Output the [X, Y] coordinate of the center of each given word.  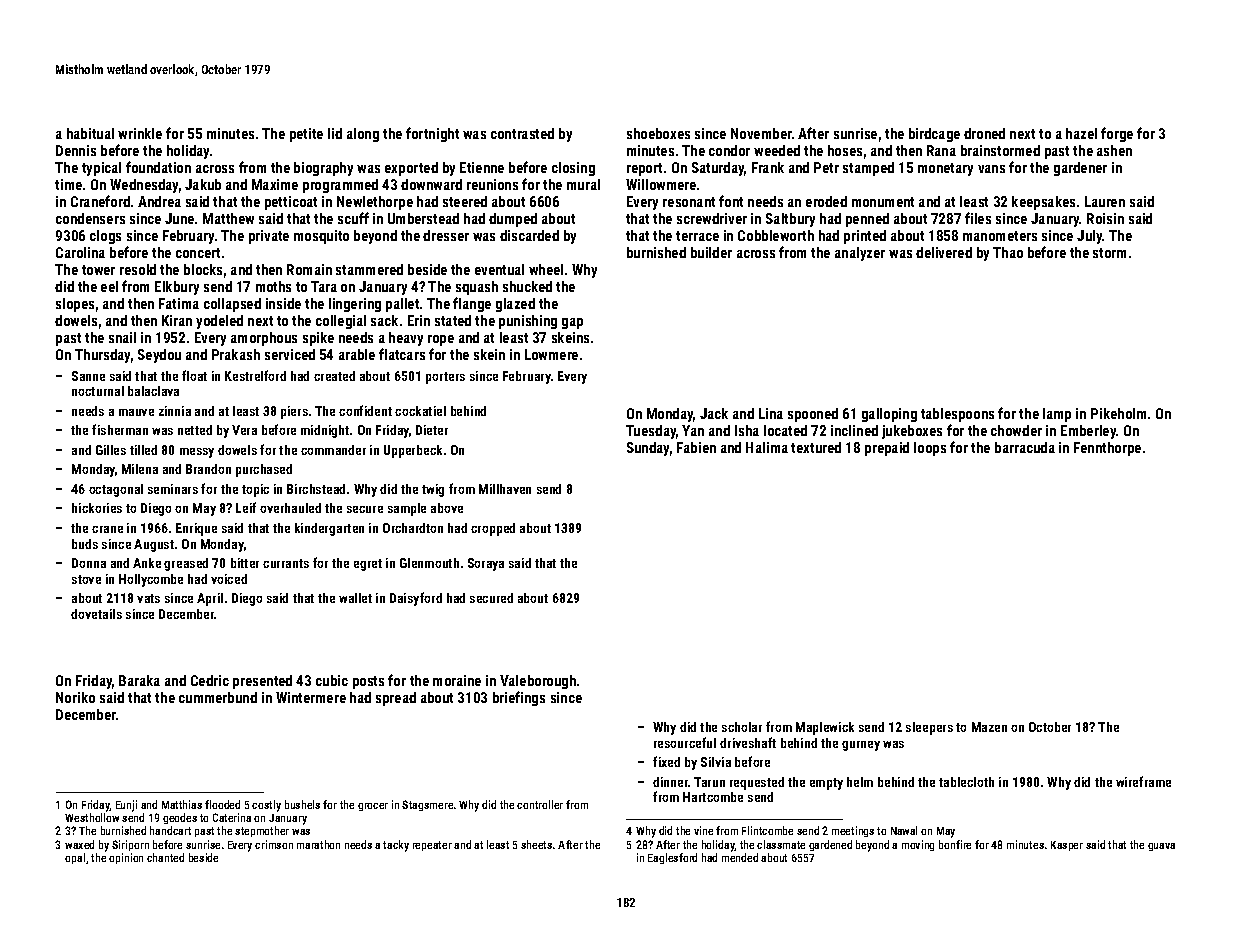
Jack [714, 413]
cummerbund [218, 697]
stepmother [262, 831]
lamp [1057, 415]
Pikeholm [1118, 413]
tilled [143, 450]
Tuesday [651, 432]
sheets [536, 844]
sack [384, 320]
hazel [1081, 133]
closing [573, 169]
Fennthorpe [1107, 449]
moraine [457, 680]
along [363, 135]
